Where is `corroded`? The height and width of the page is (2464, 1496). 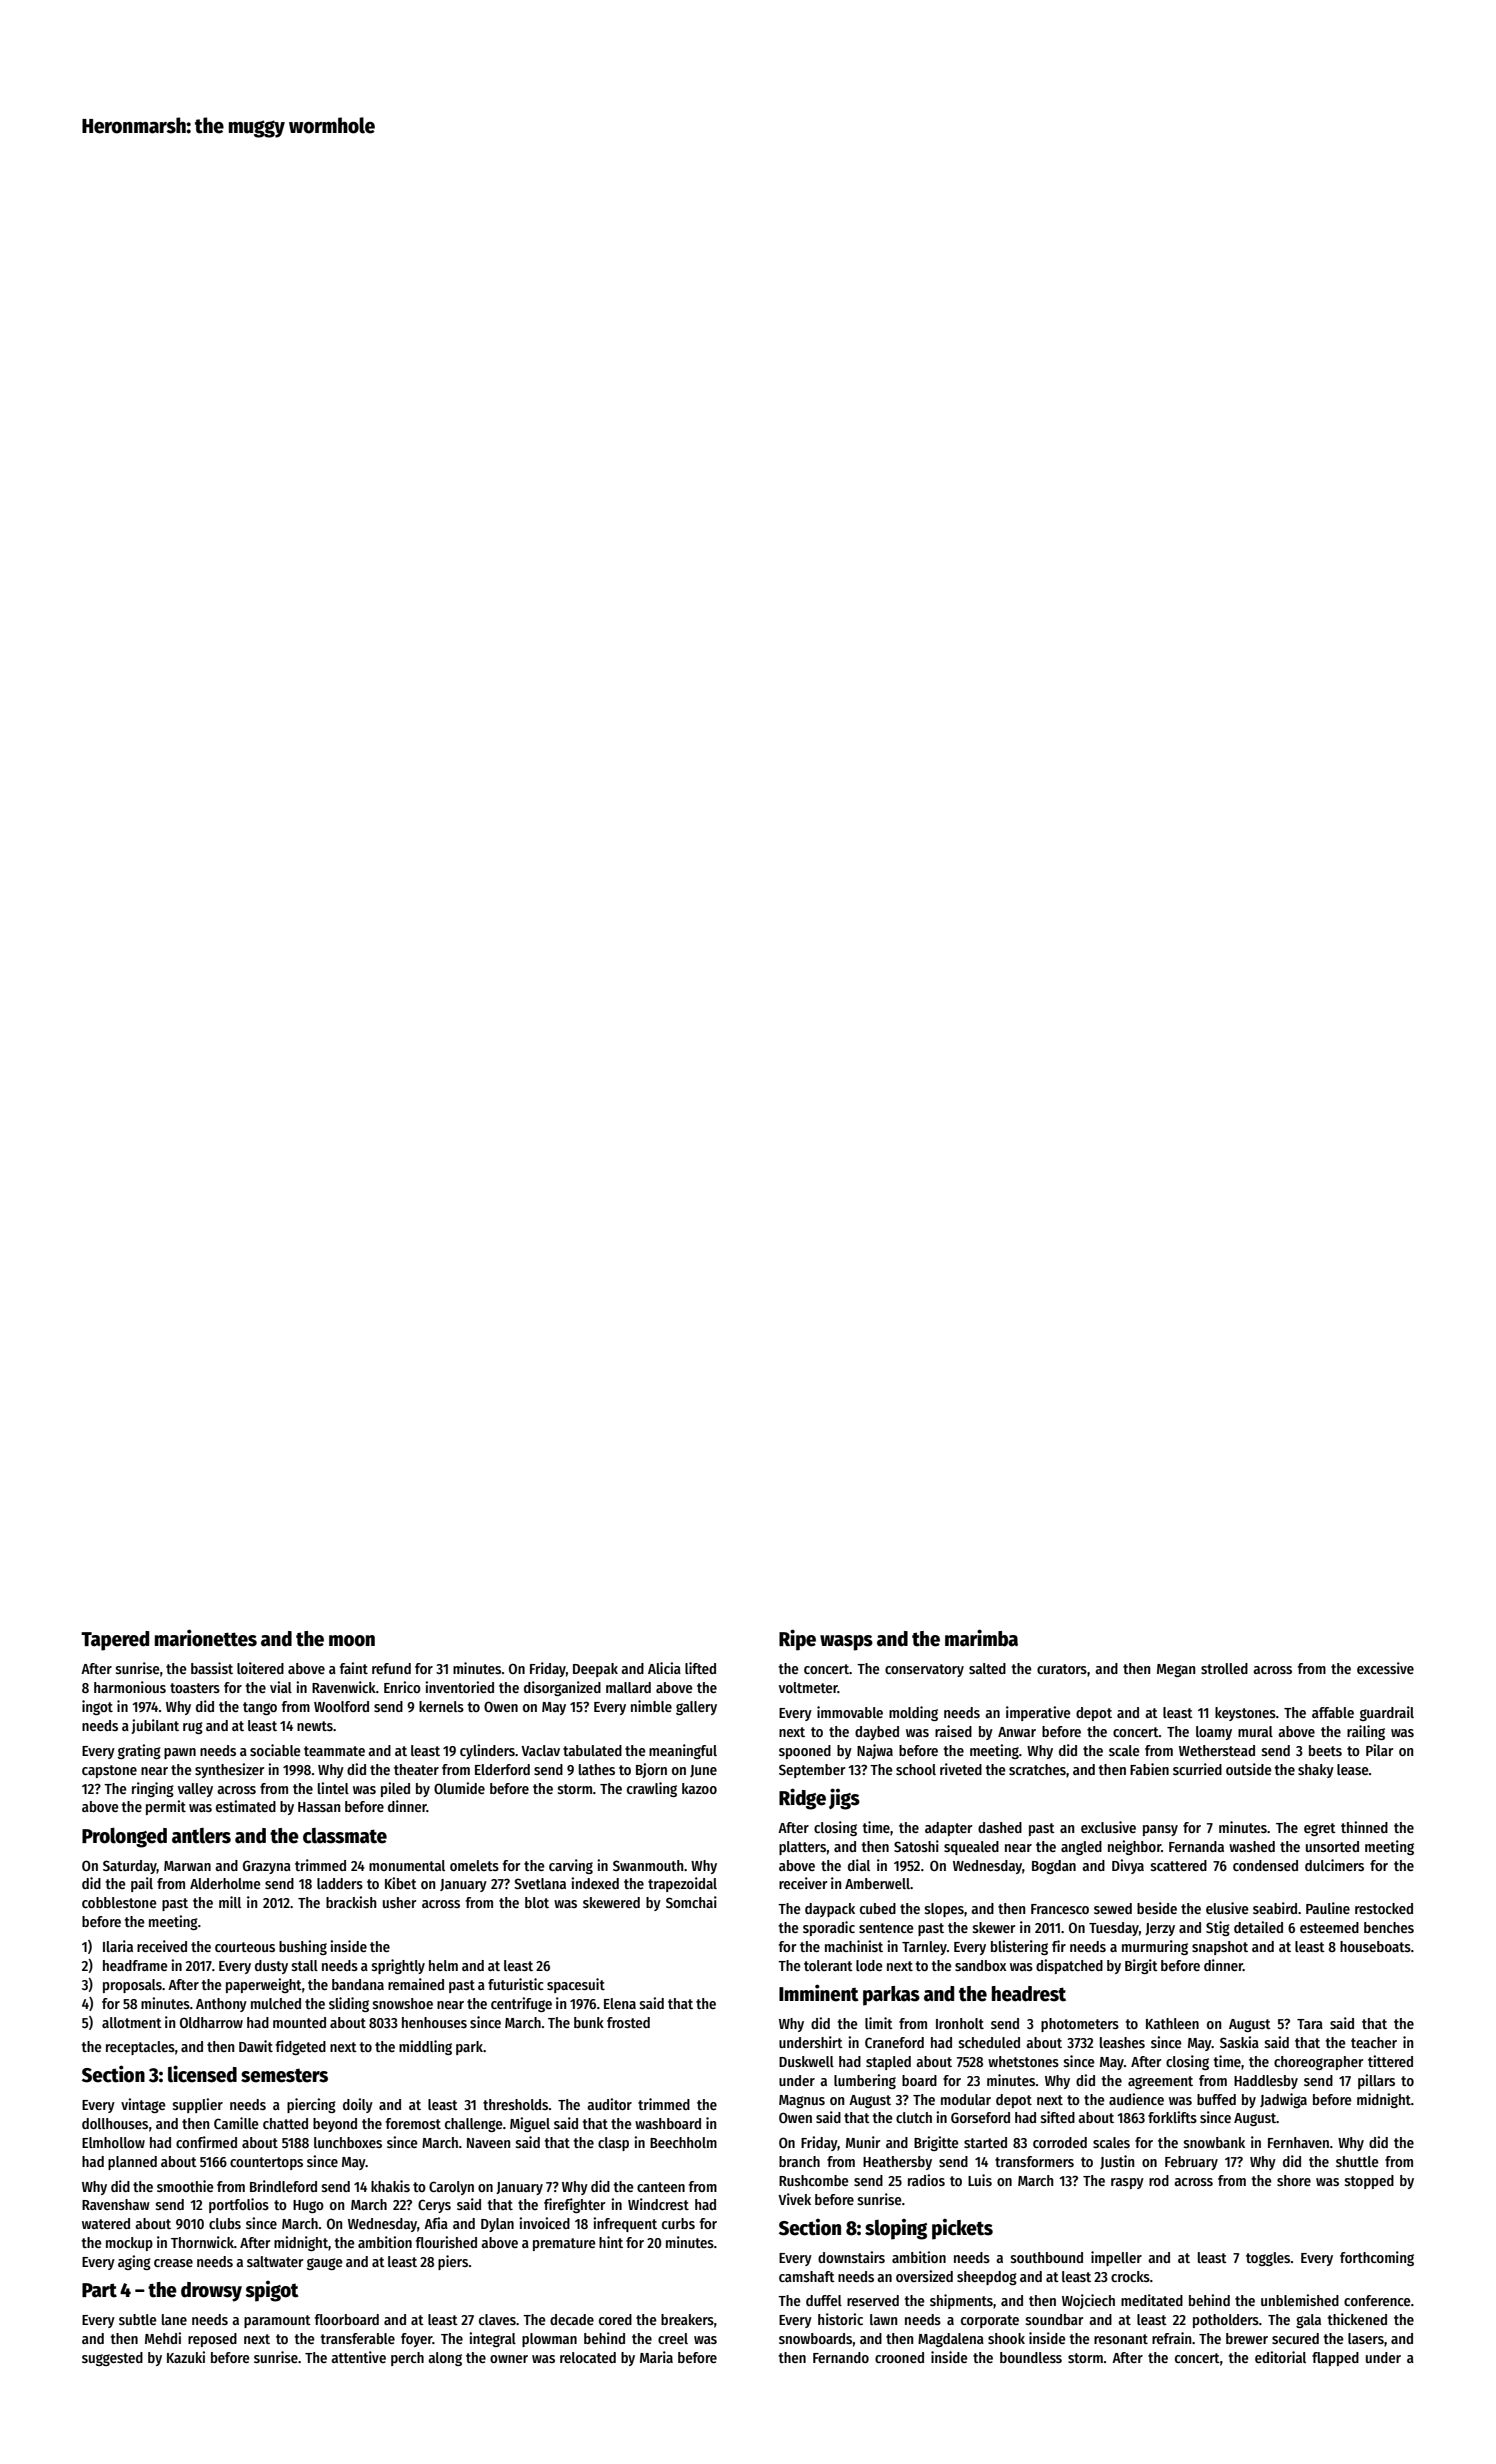
corroded is located at coordinates (1060, 2142).
